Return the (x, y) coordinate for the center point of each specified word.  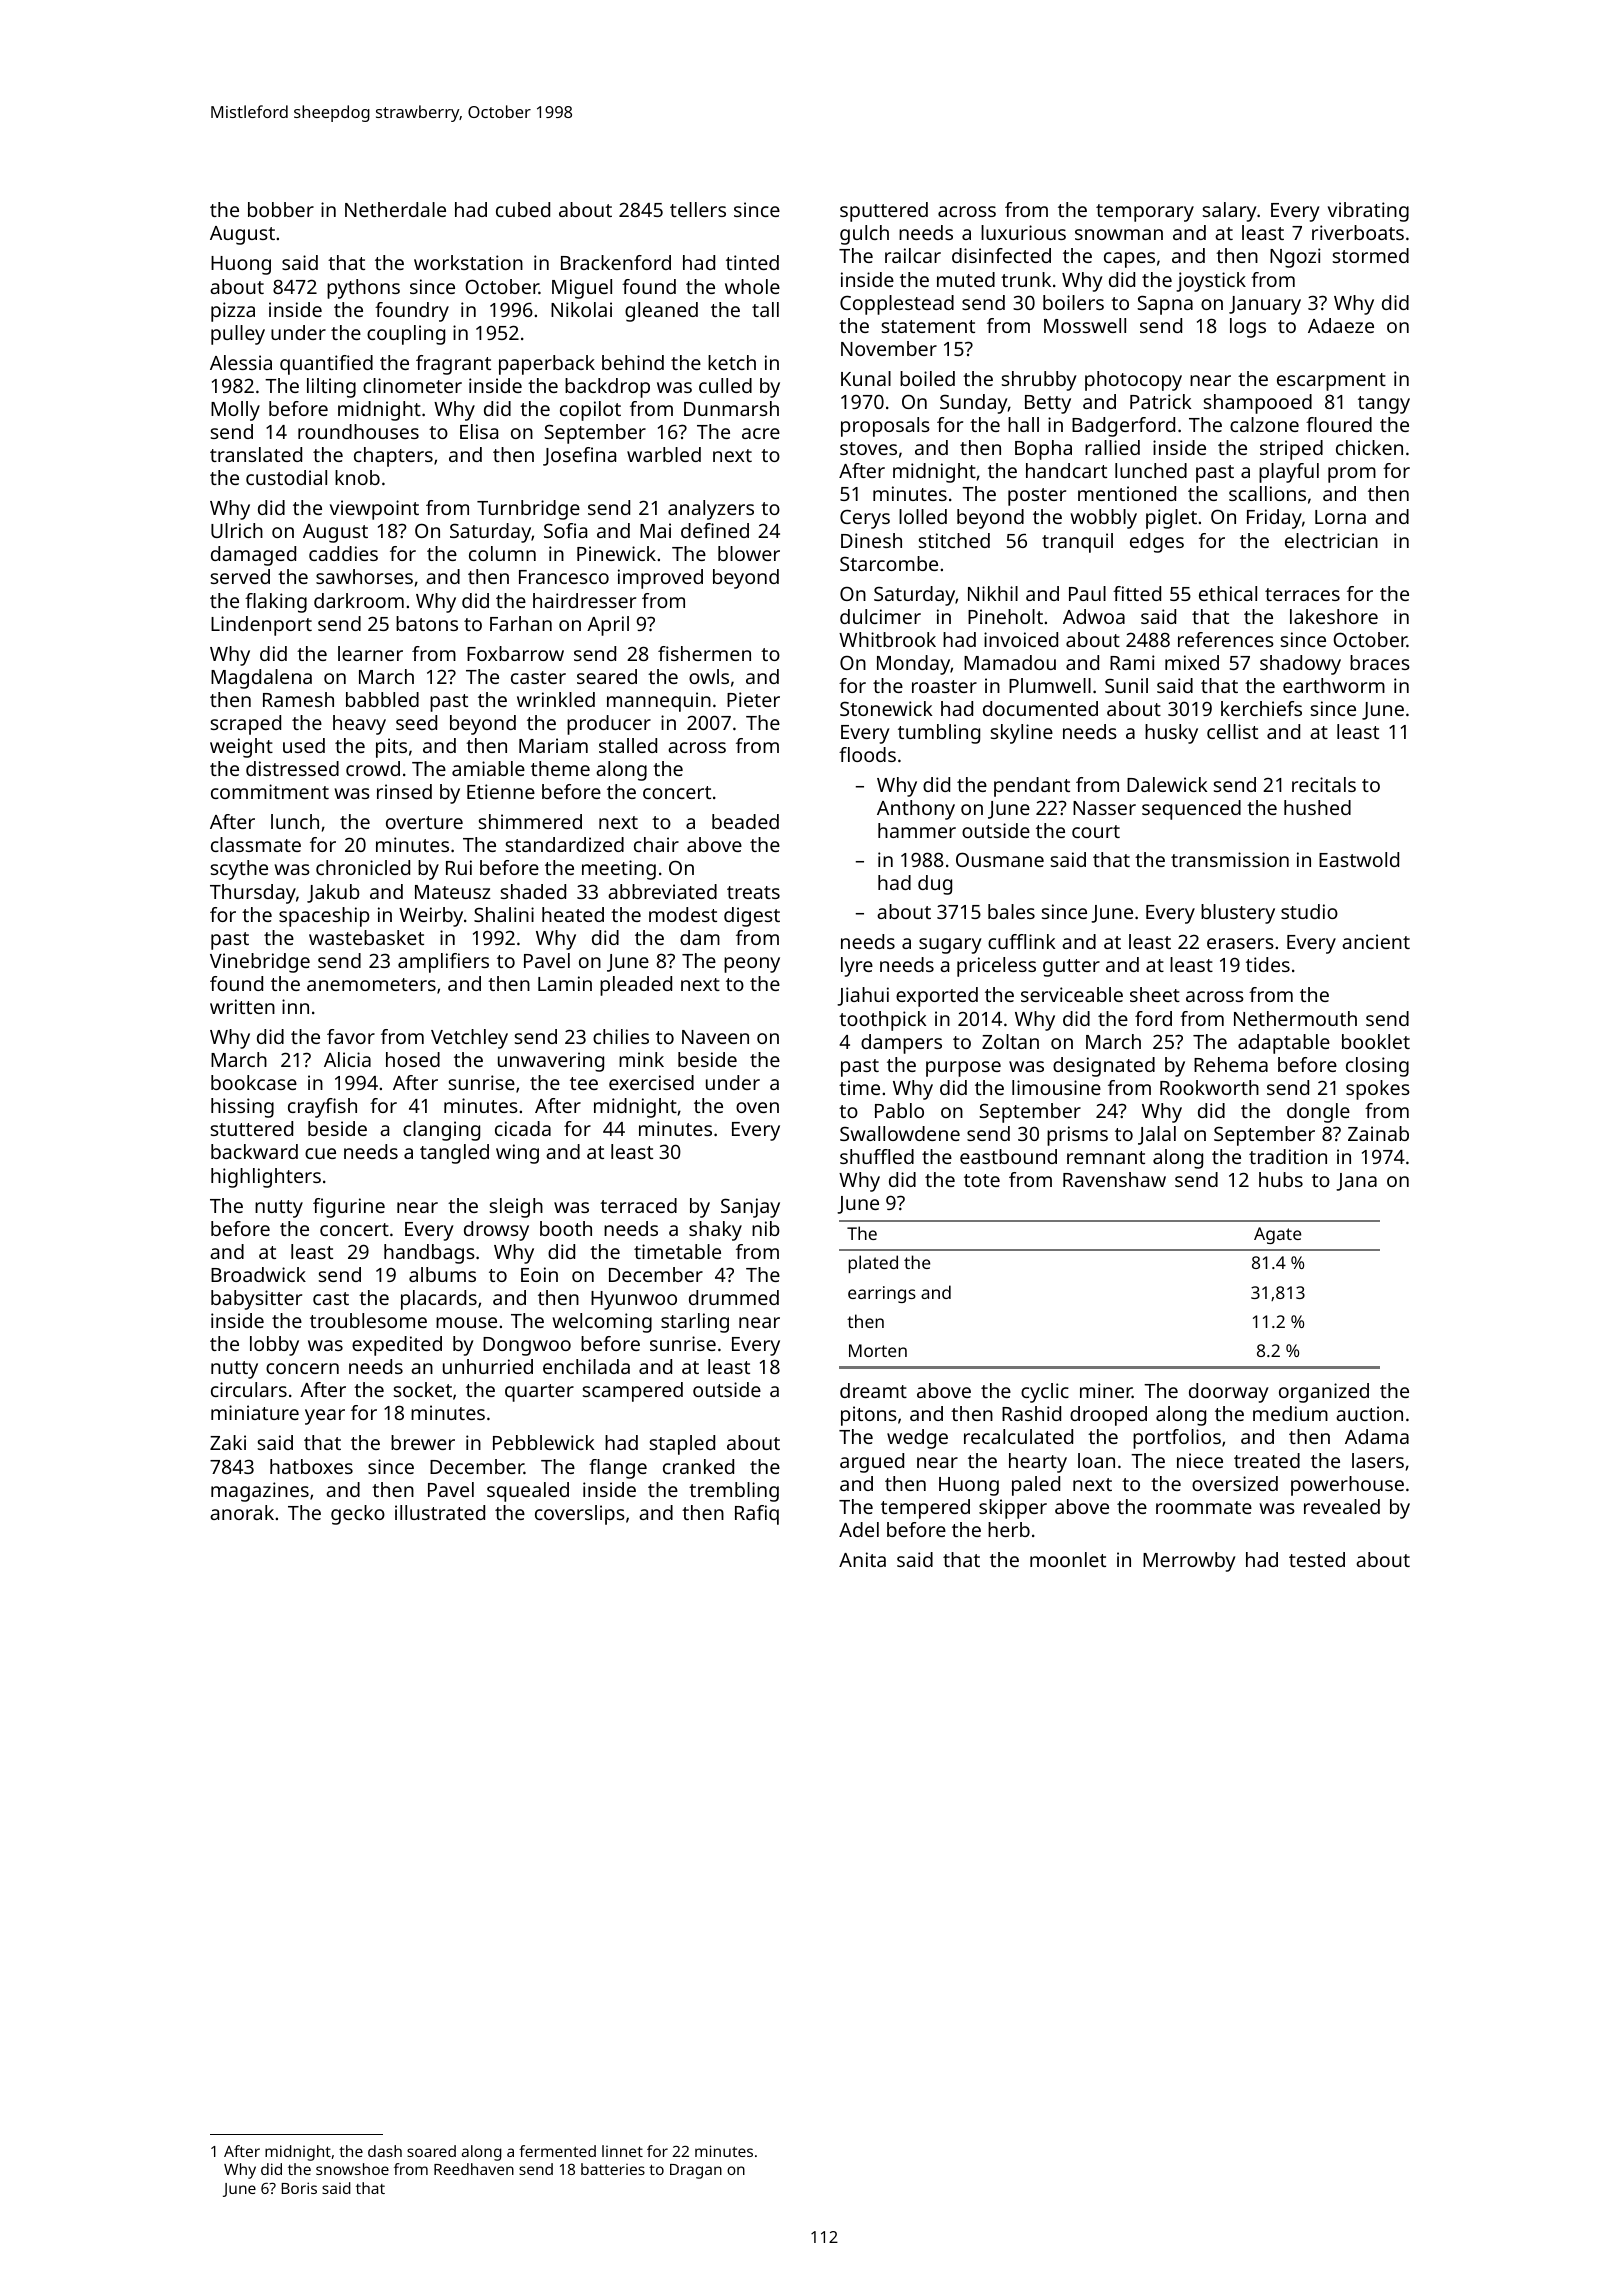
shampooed (1258, 404)
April (608, 626)
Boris (299, 2188)
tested (1317, 1559)
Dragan (696, 2171)
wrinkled (556, 699)
